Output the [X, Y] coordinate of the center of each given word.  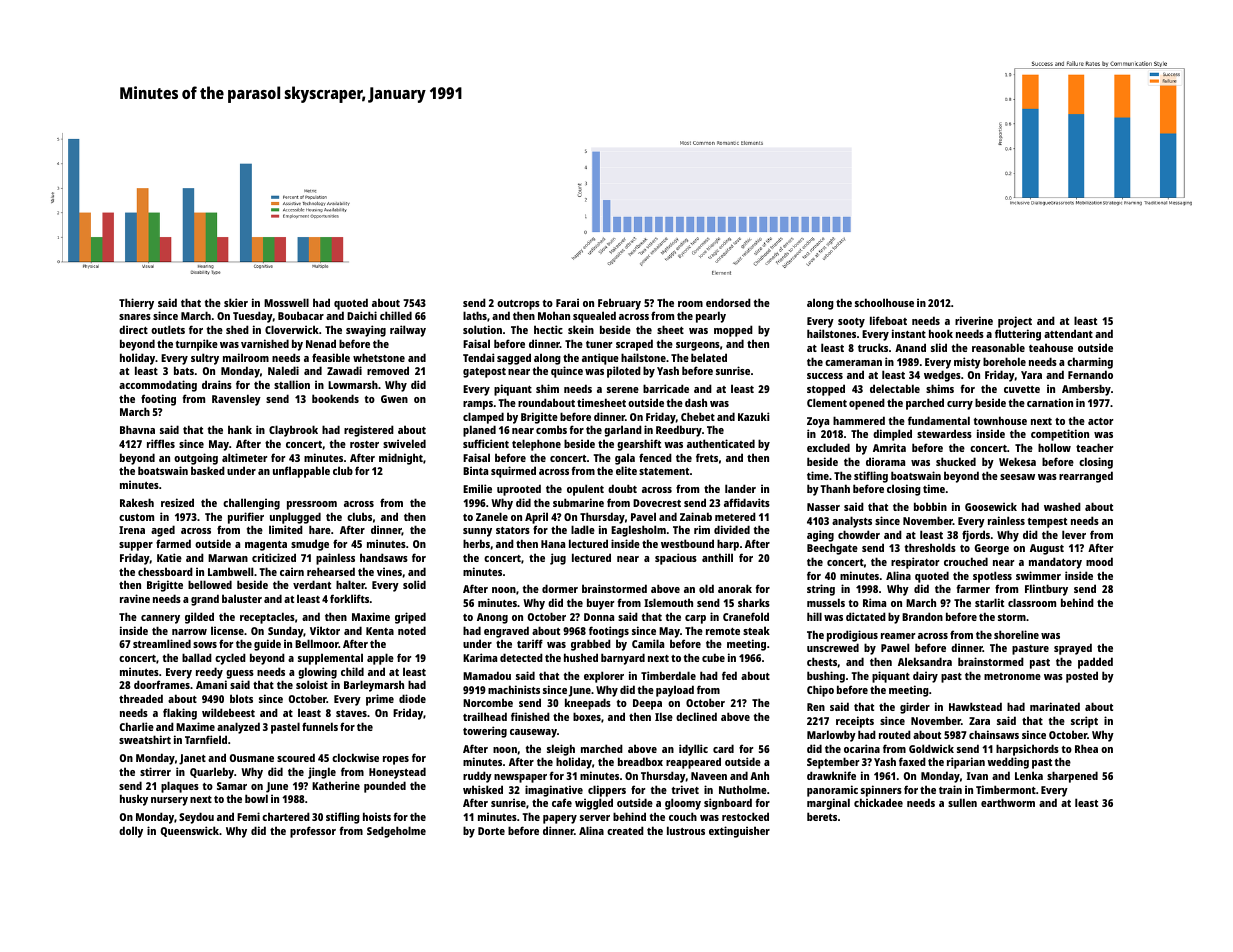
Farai [567, 302]
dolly [131, 832]
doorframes [162, 684]
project [1015, 322]
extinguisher [739, 832]
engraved [506, 632]
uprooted [519, 490]
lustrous [686, 830]
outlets [168, 329]
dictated [866, 616]
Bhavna [137, 429]
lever [1074, 534]
